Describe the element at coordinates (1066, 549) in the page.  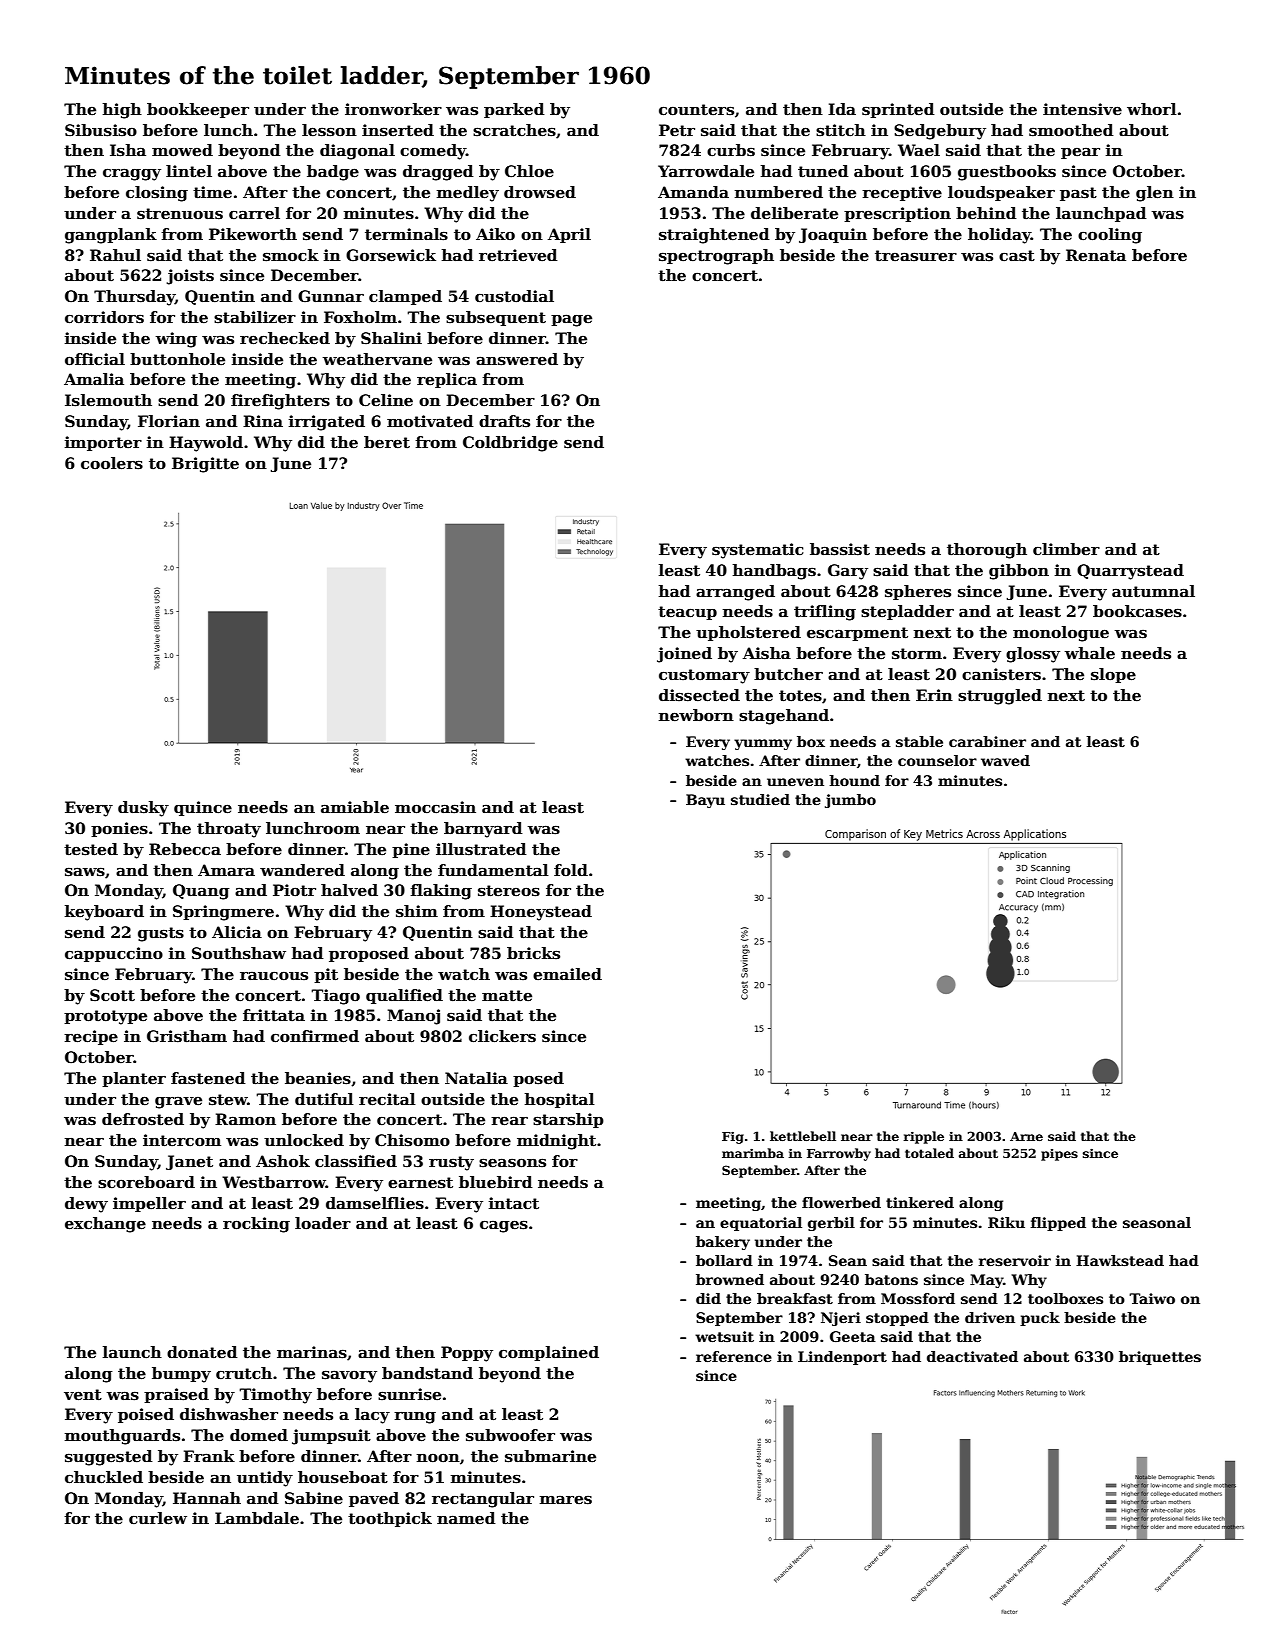
I see `climber` at that location.
